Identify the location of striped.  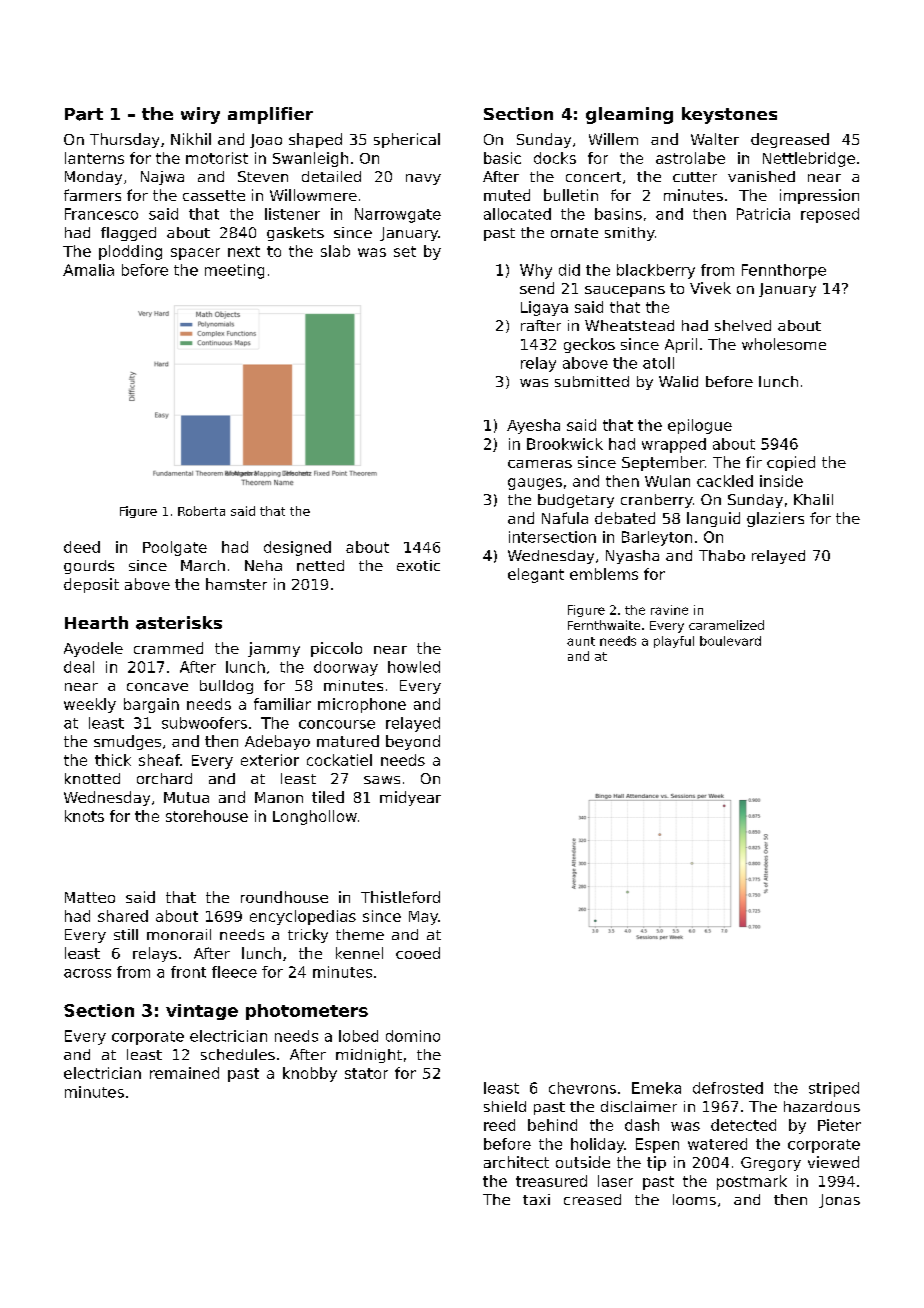
(834, 1089).
